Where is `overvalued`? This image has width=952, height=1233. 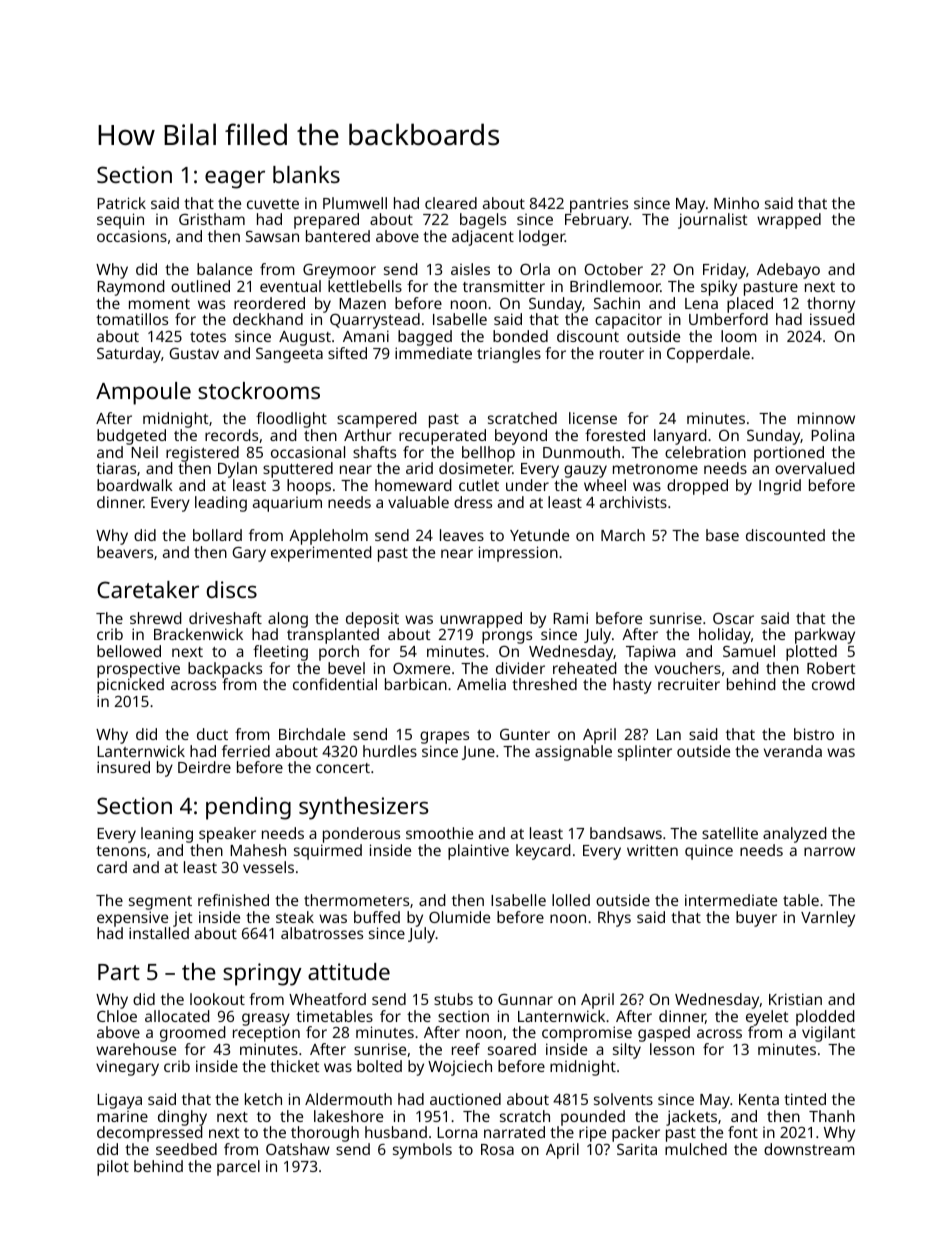 overvalued is located at coordinates (815, 468).
